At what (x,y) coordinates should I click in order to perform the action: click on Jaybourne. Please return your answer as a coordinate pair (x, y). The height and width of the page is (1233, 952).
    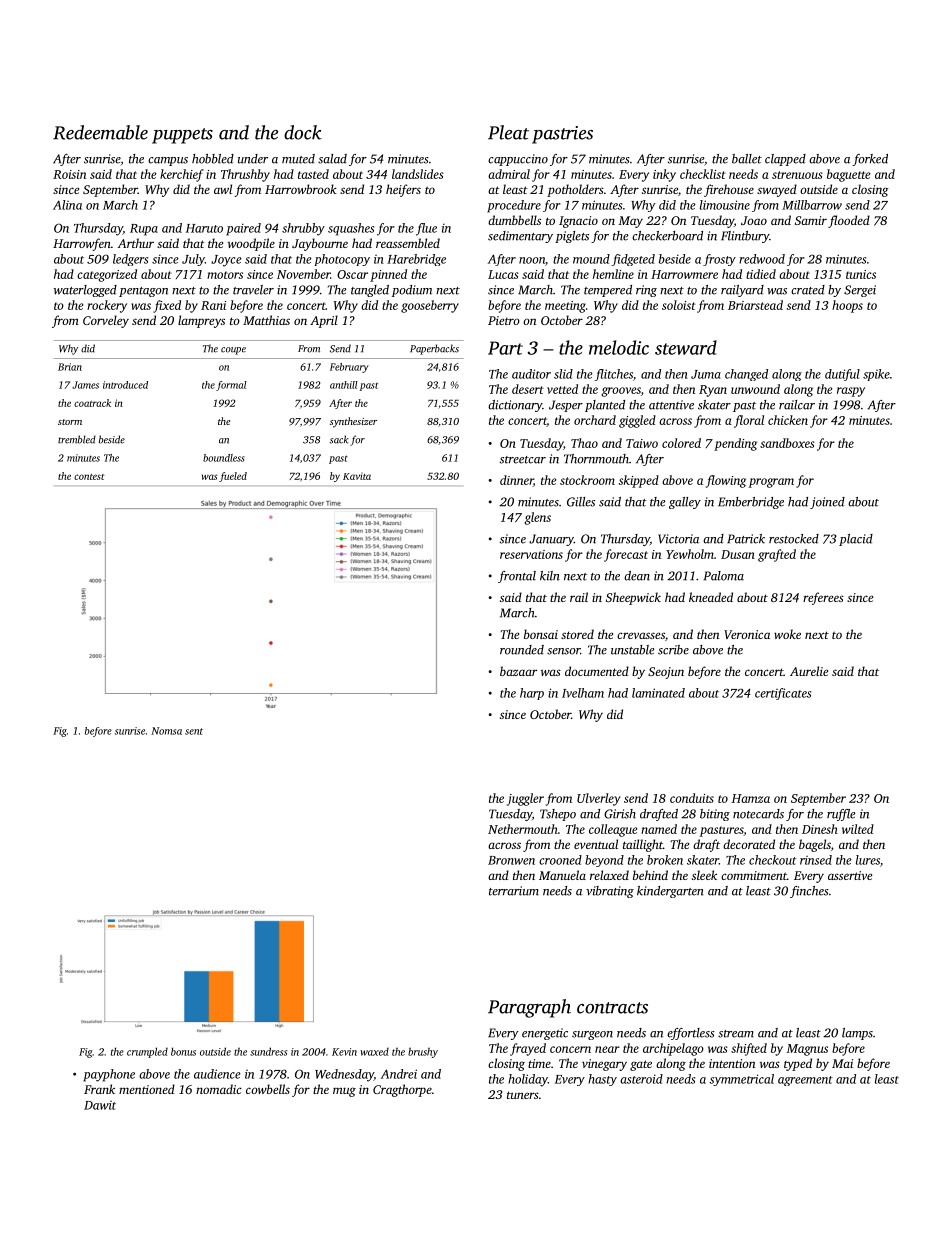
    Looking at the image, I should click on (320, 244).
